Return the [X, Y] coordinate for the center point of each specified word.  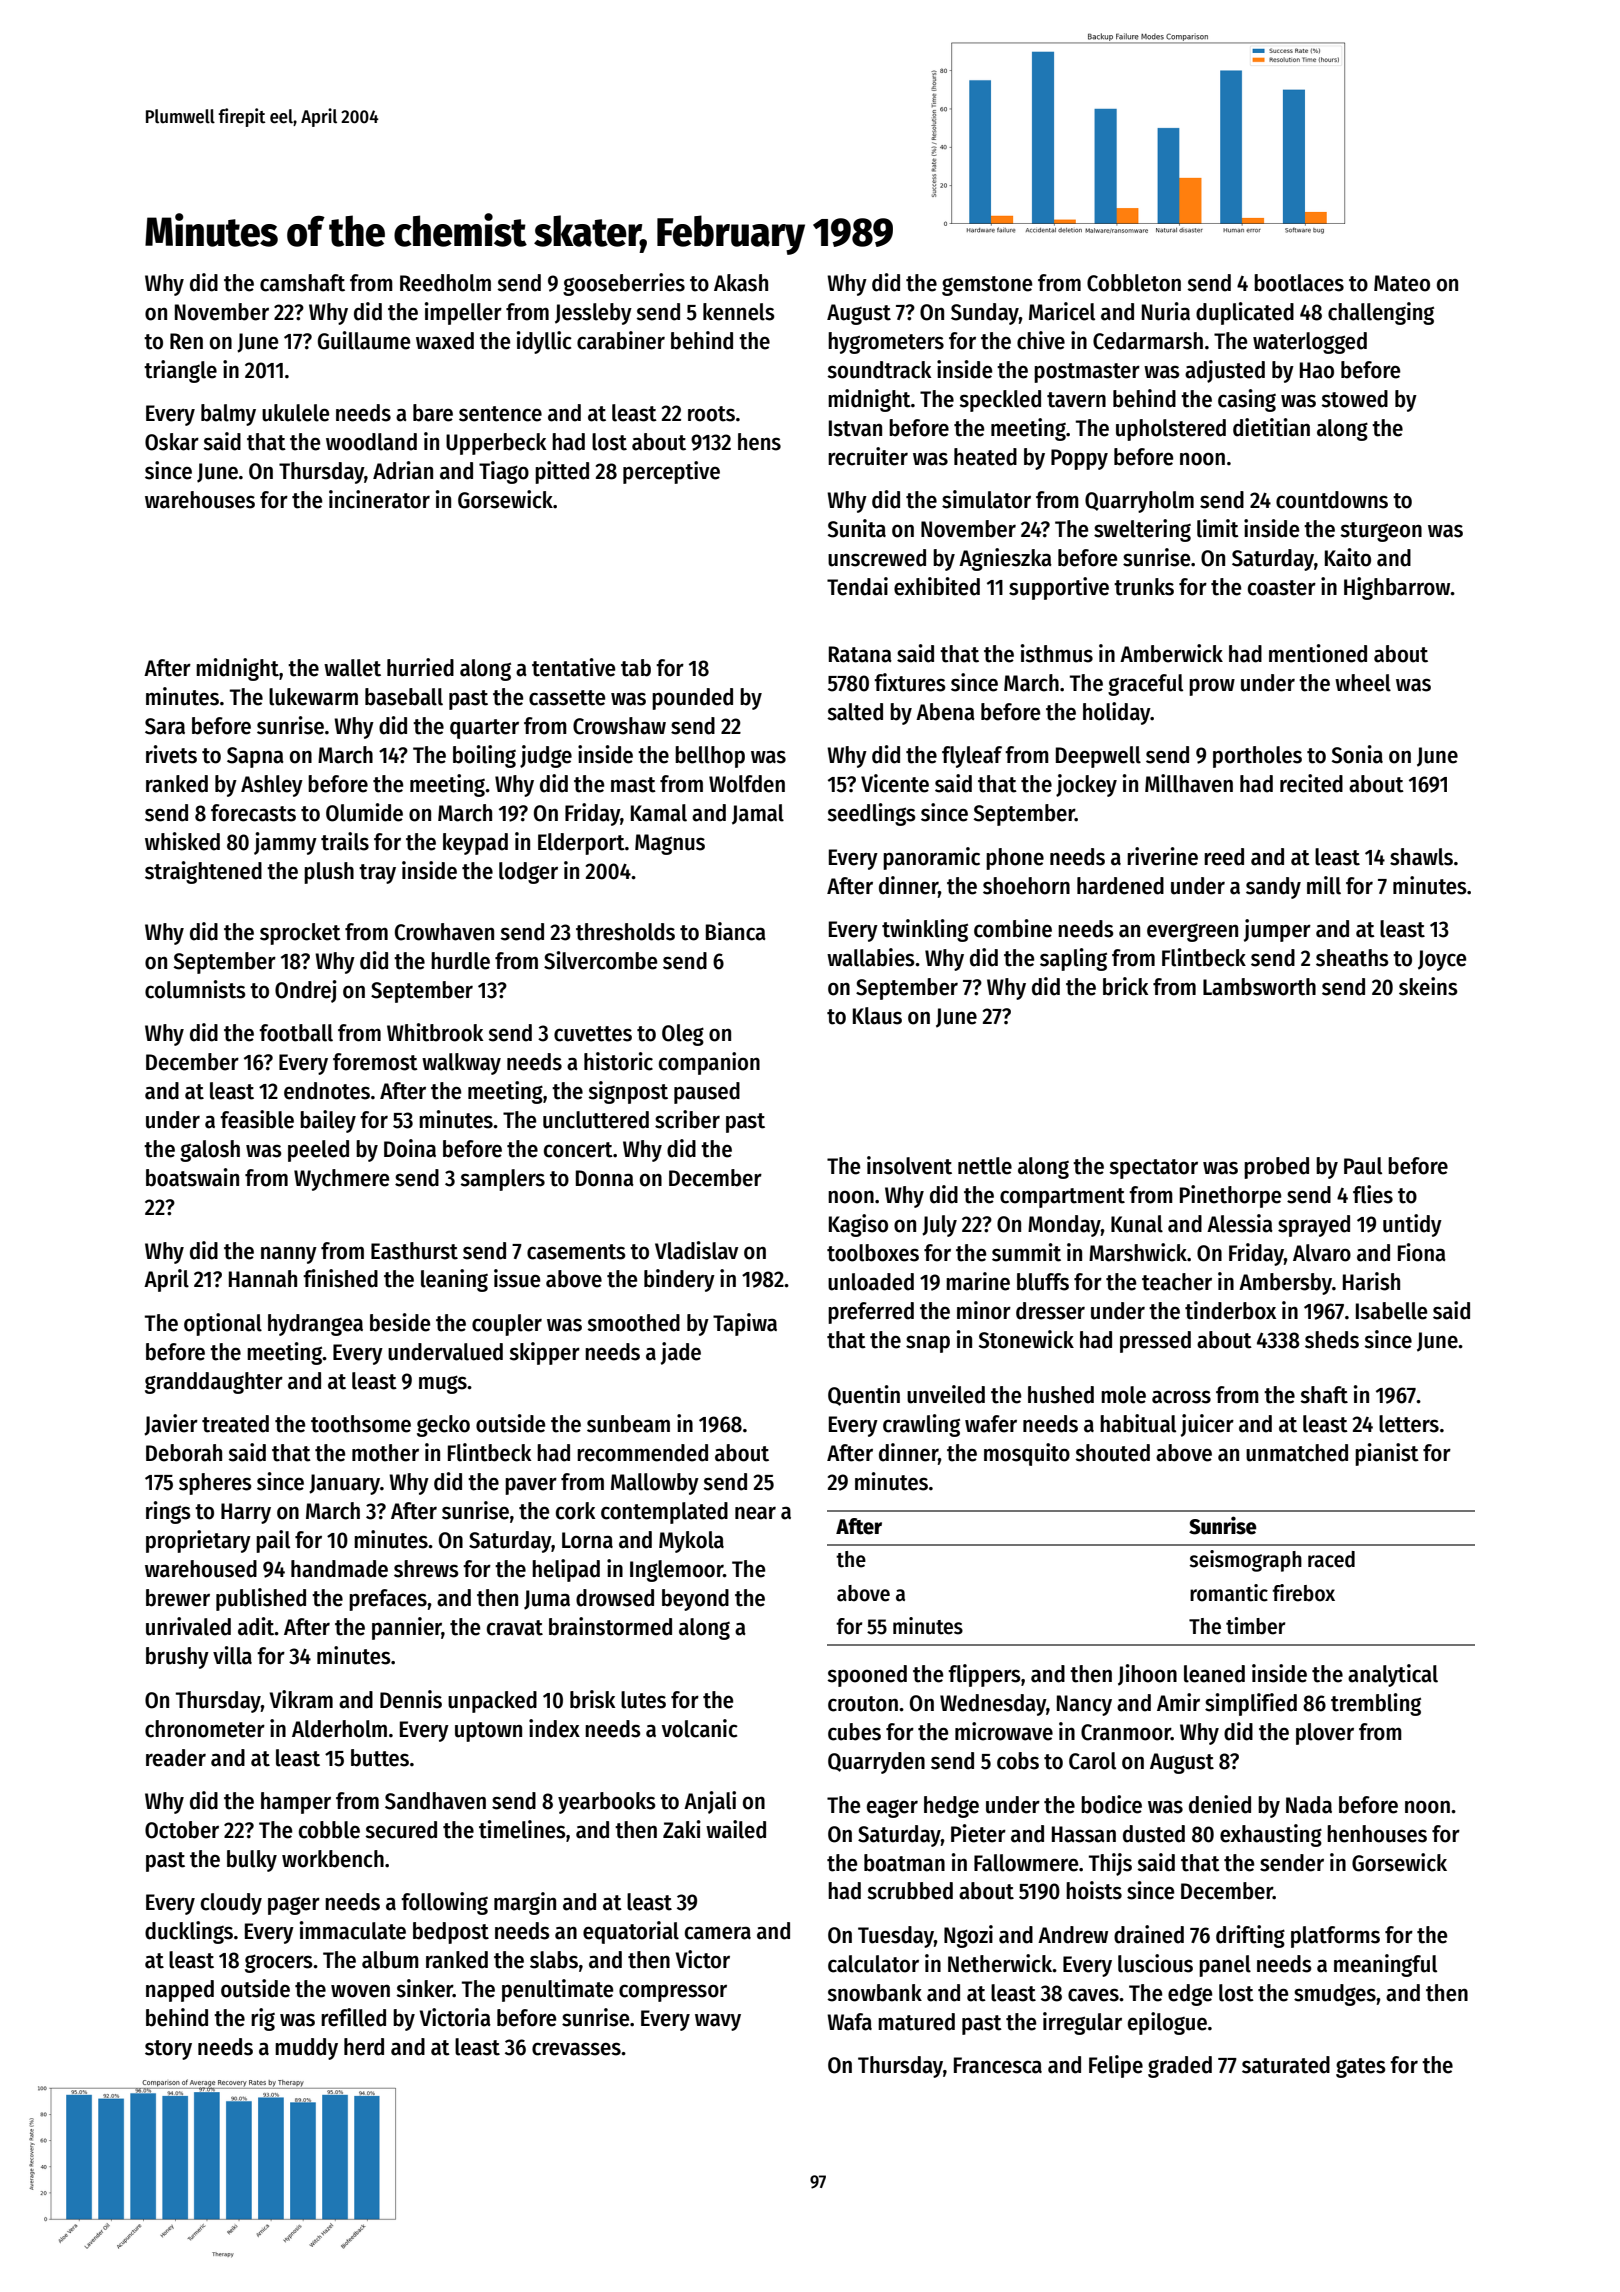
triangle [180, 371]
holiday [1117, 713]
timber [1255, 1626]
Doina [410, 1148]
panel [1225, 1966]
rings [168, 1512]
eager [892, 1809]
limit [1218, 528]
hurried [420, 667]
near [755, 1513]
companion [709, 1063]
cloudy [231, 1904]
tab [636, 668]
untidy [1412, 1225]
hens [759, 442]
